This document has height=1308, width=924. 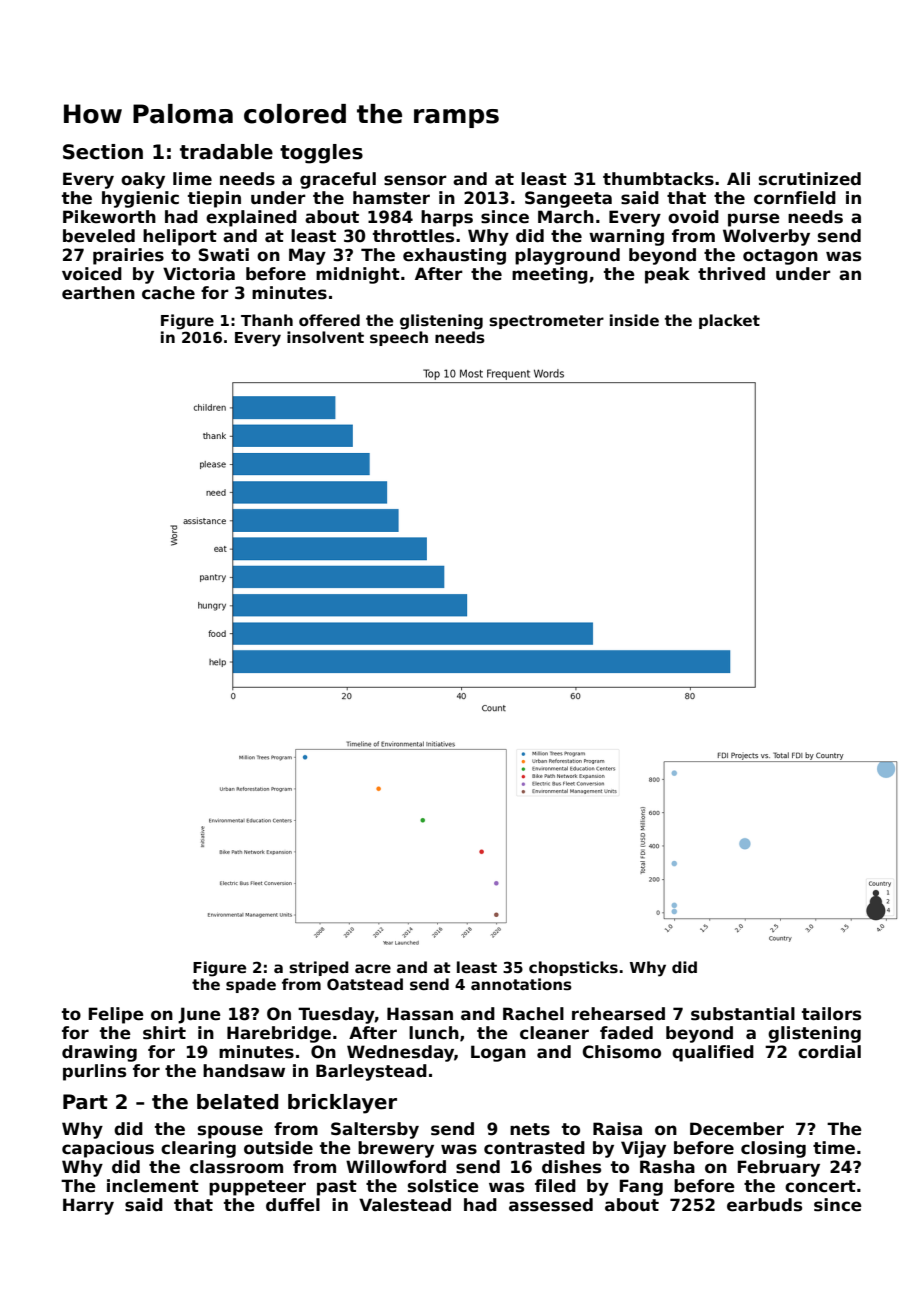 What do you see at coordinates (521, 984) in the document?
I see `annotations` at bounding box center [521, 984].
